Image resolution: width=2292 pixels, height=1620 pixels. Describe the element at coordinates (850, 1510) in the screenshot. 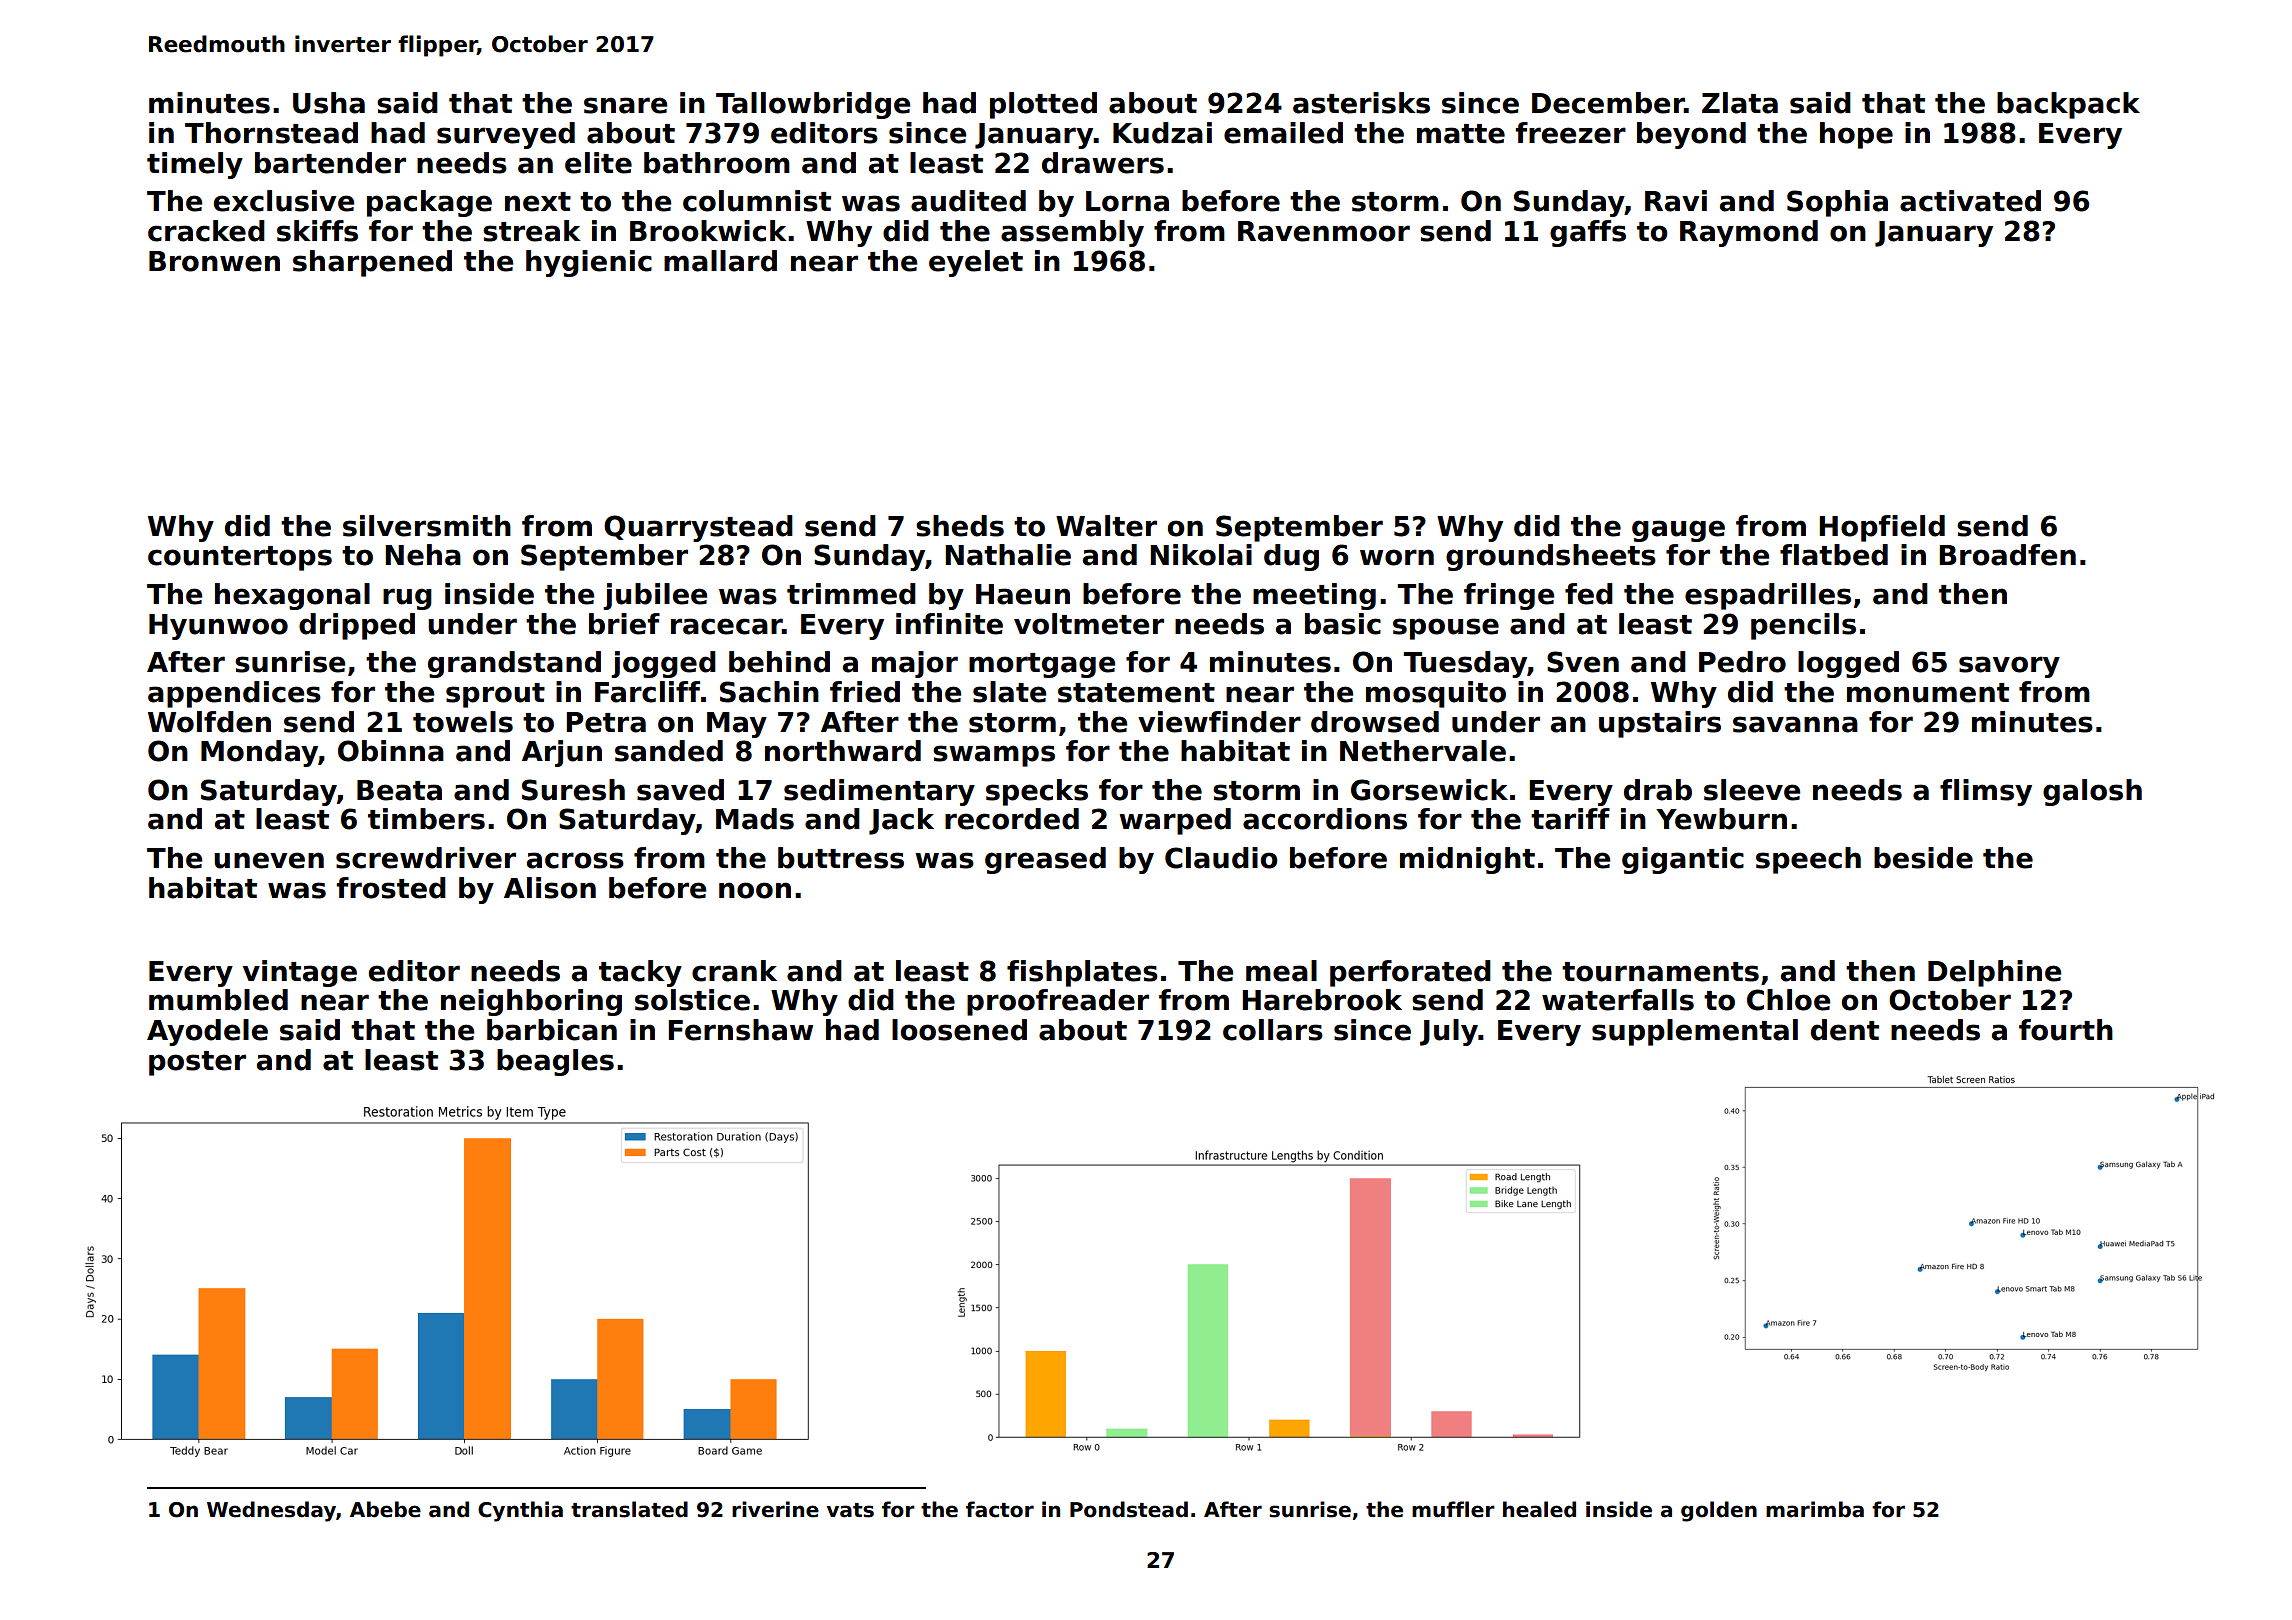

I see `vats` at that location.
